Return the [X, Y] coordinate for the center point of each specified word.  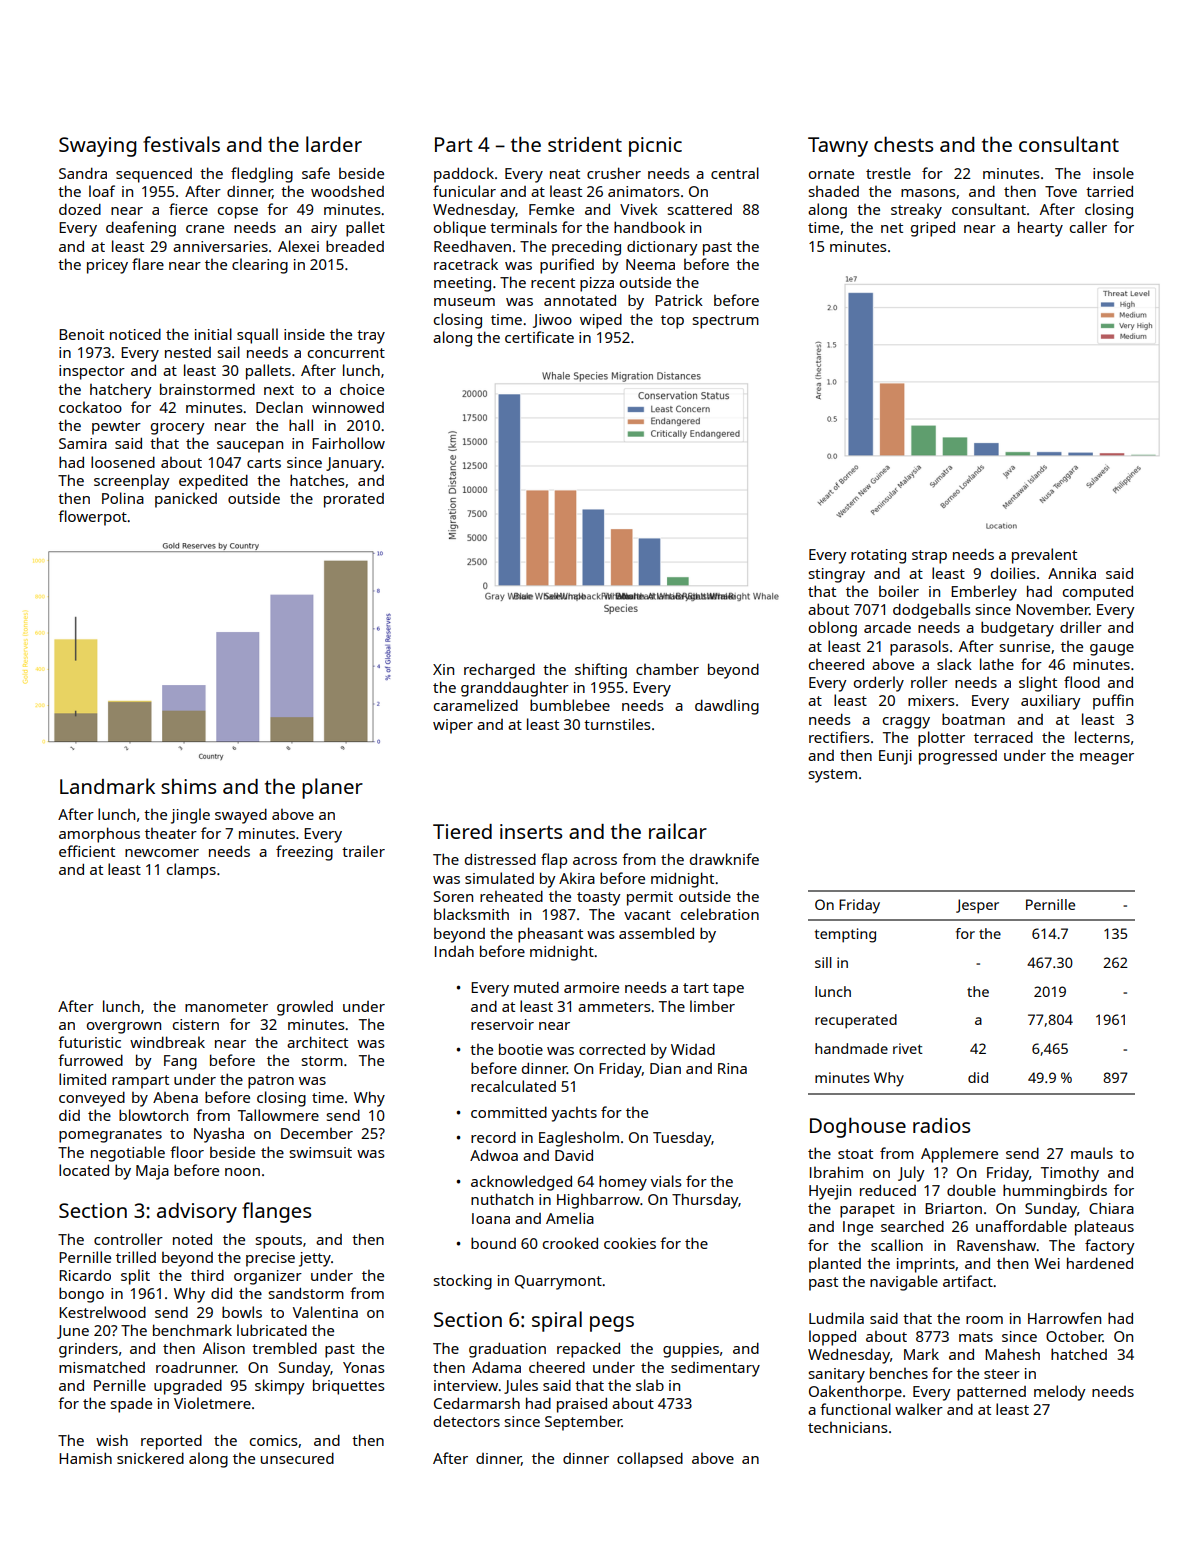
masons [928, 193]
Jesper [977, 906]
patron [271, 1082]
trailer [363, 851]
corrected [612, 1049]
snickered [150, 1458]
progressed [958, 757]
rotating [878, 556]
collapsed [650, 1460]
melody [1060, 1393]
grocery [178, 429]
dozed [80, 209]
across [595, 861]
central [735, 173]
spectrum [726, 322]
